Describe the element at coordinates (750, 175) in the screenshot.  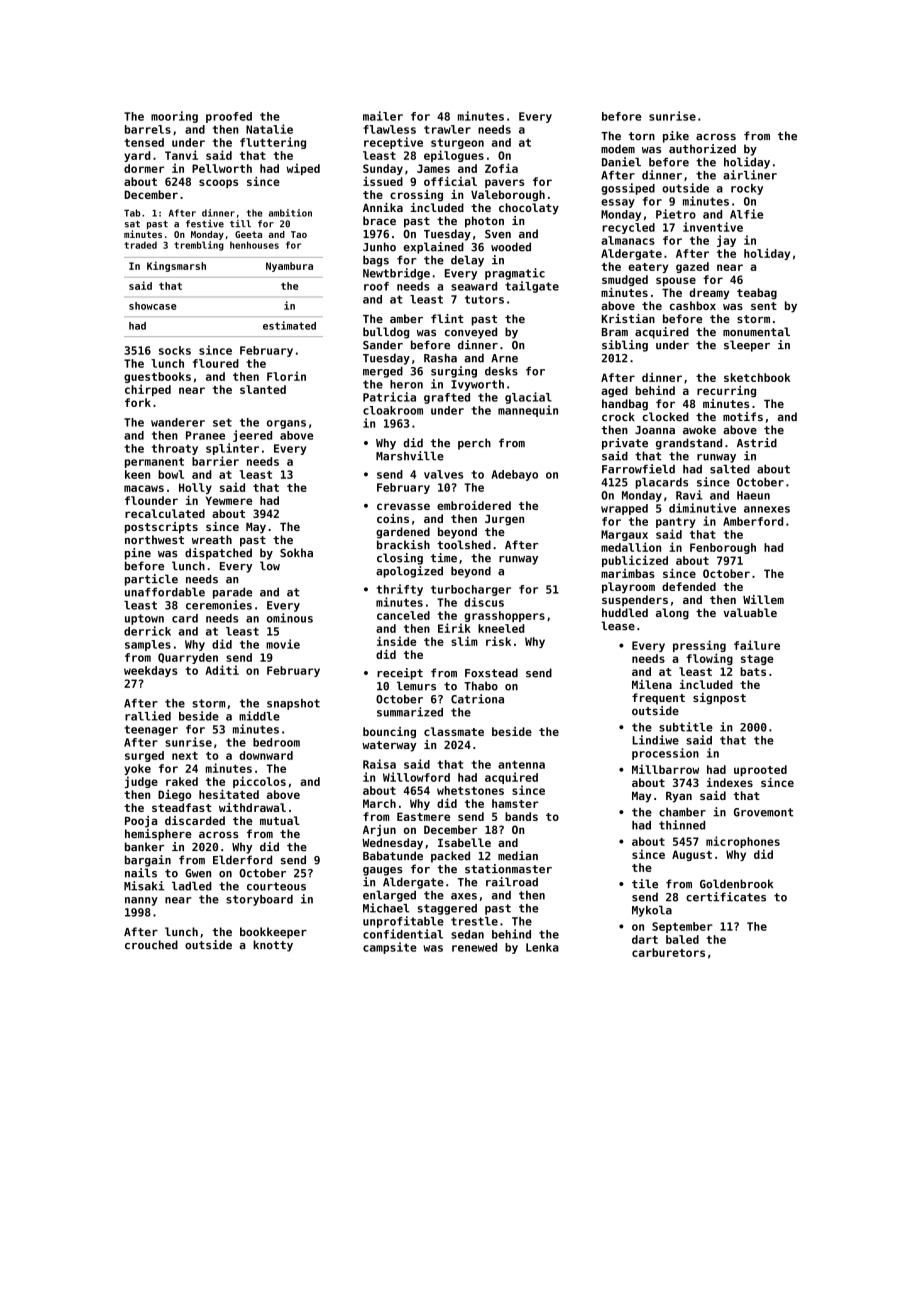
I see `airliner` at that location.
